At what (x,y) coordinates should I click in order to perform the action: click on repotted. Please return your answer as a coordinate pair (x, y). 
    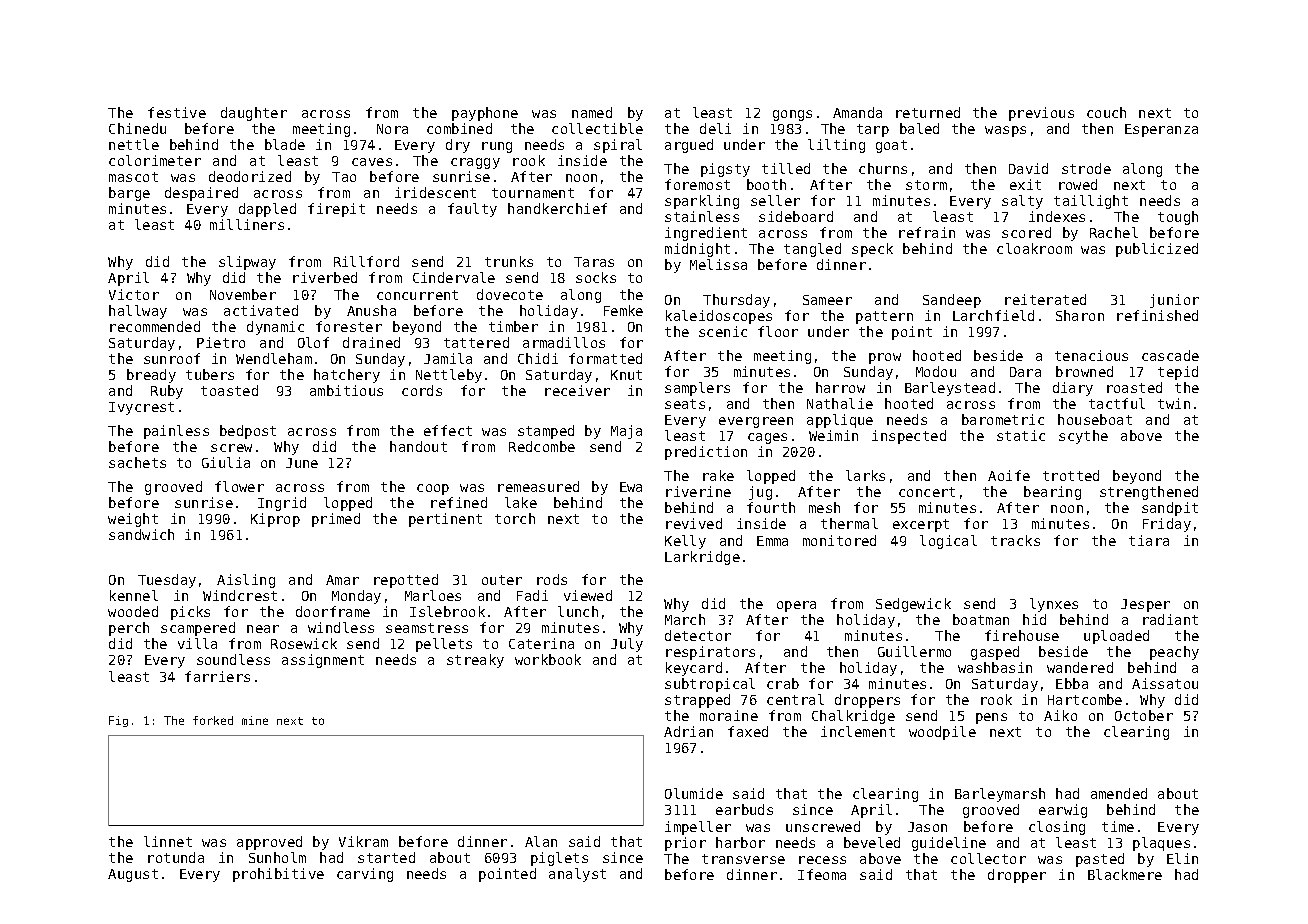
    Looking at the image, I should click on (406, 581).
